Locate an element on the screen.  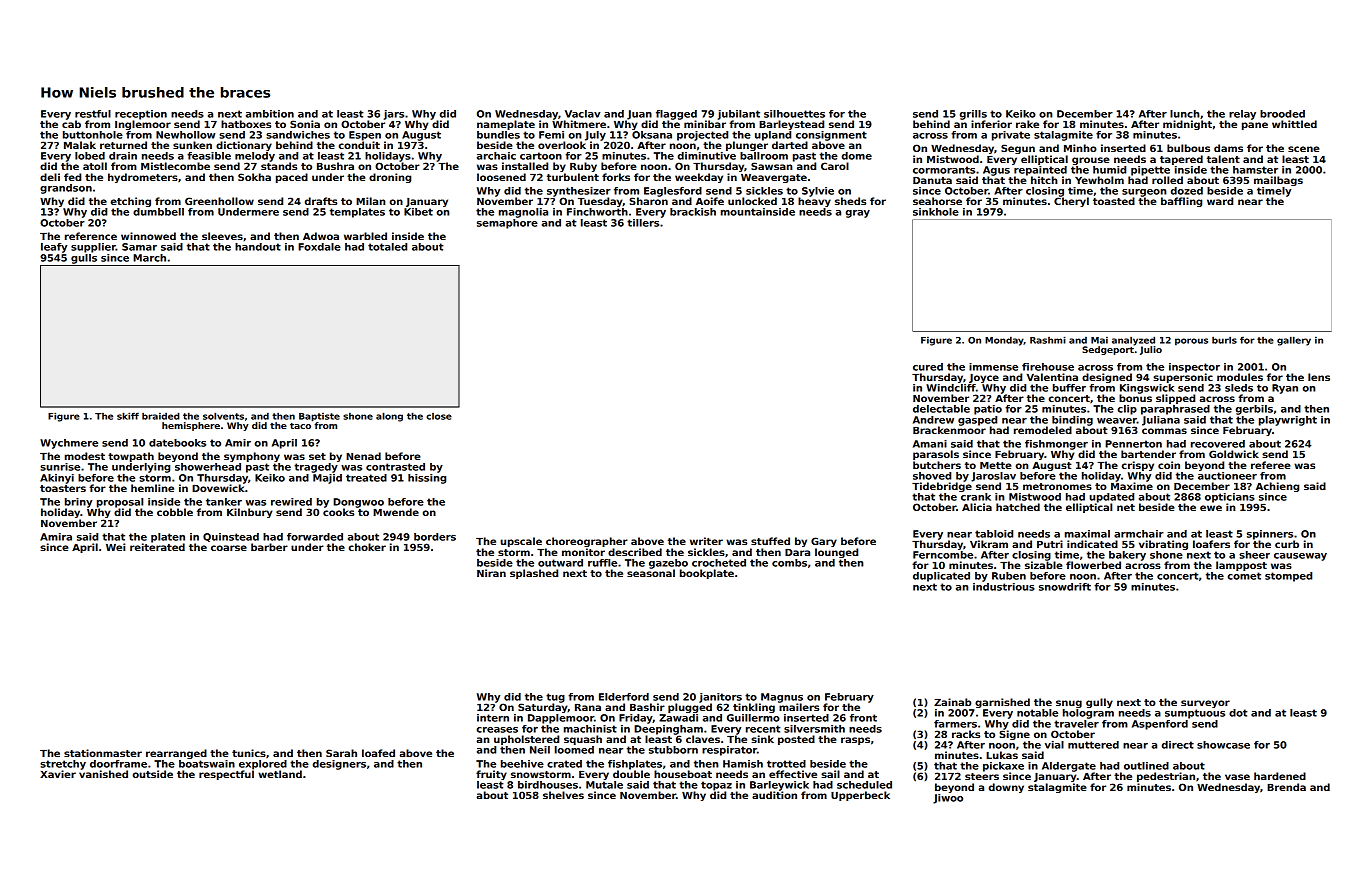
solvents is located at coordinates (223, 416).
